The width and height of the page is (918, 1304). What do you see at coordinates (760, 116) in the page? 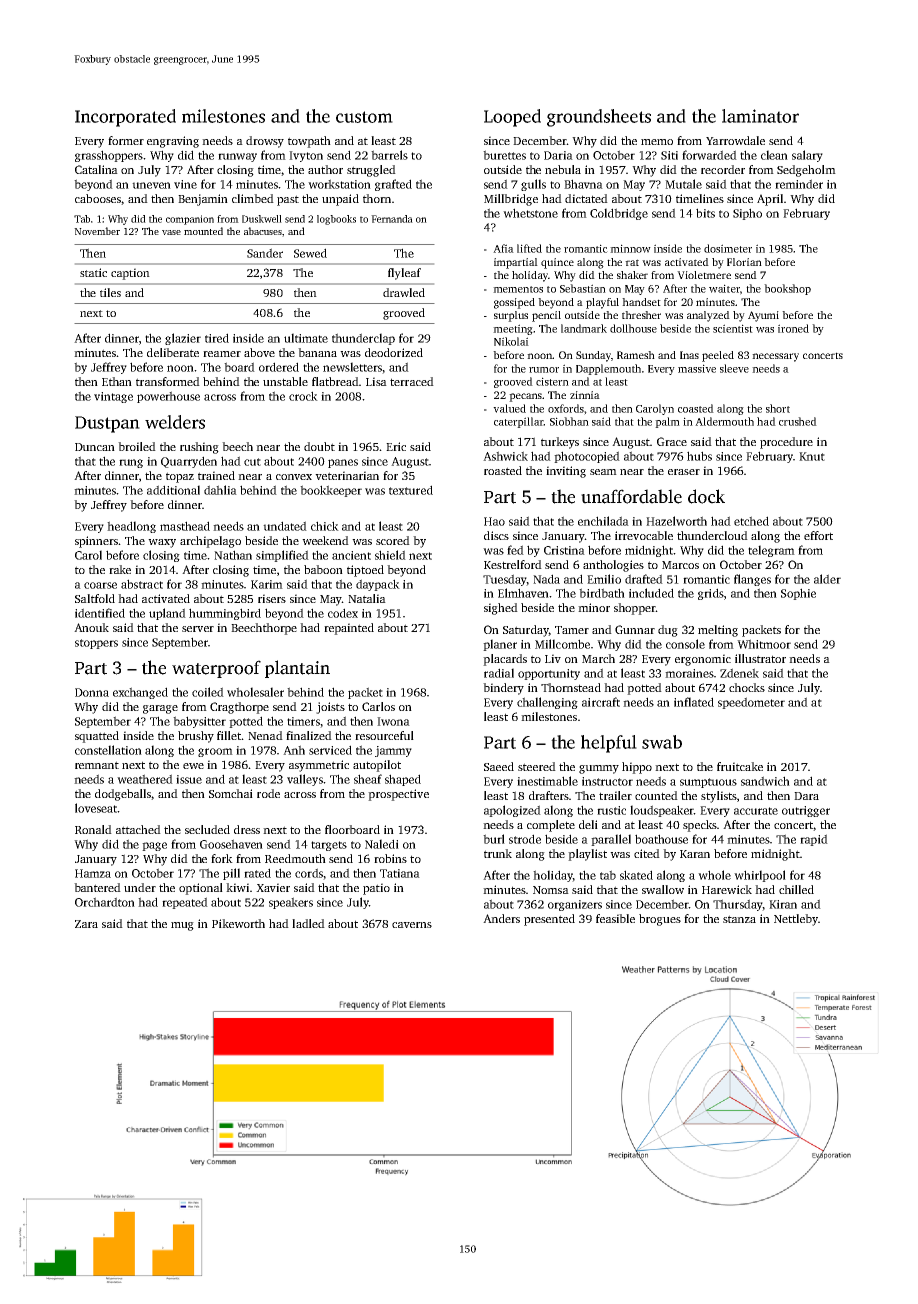
I see `laminator` at bounding box center [760, 116].
